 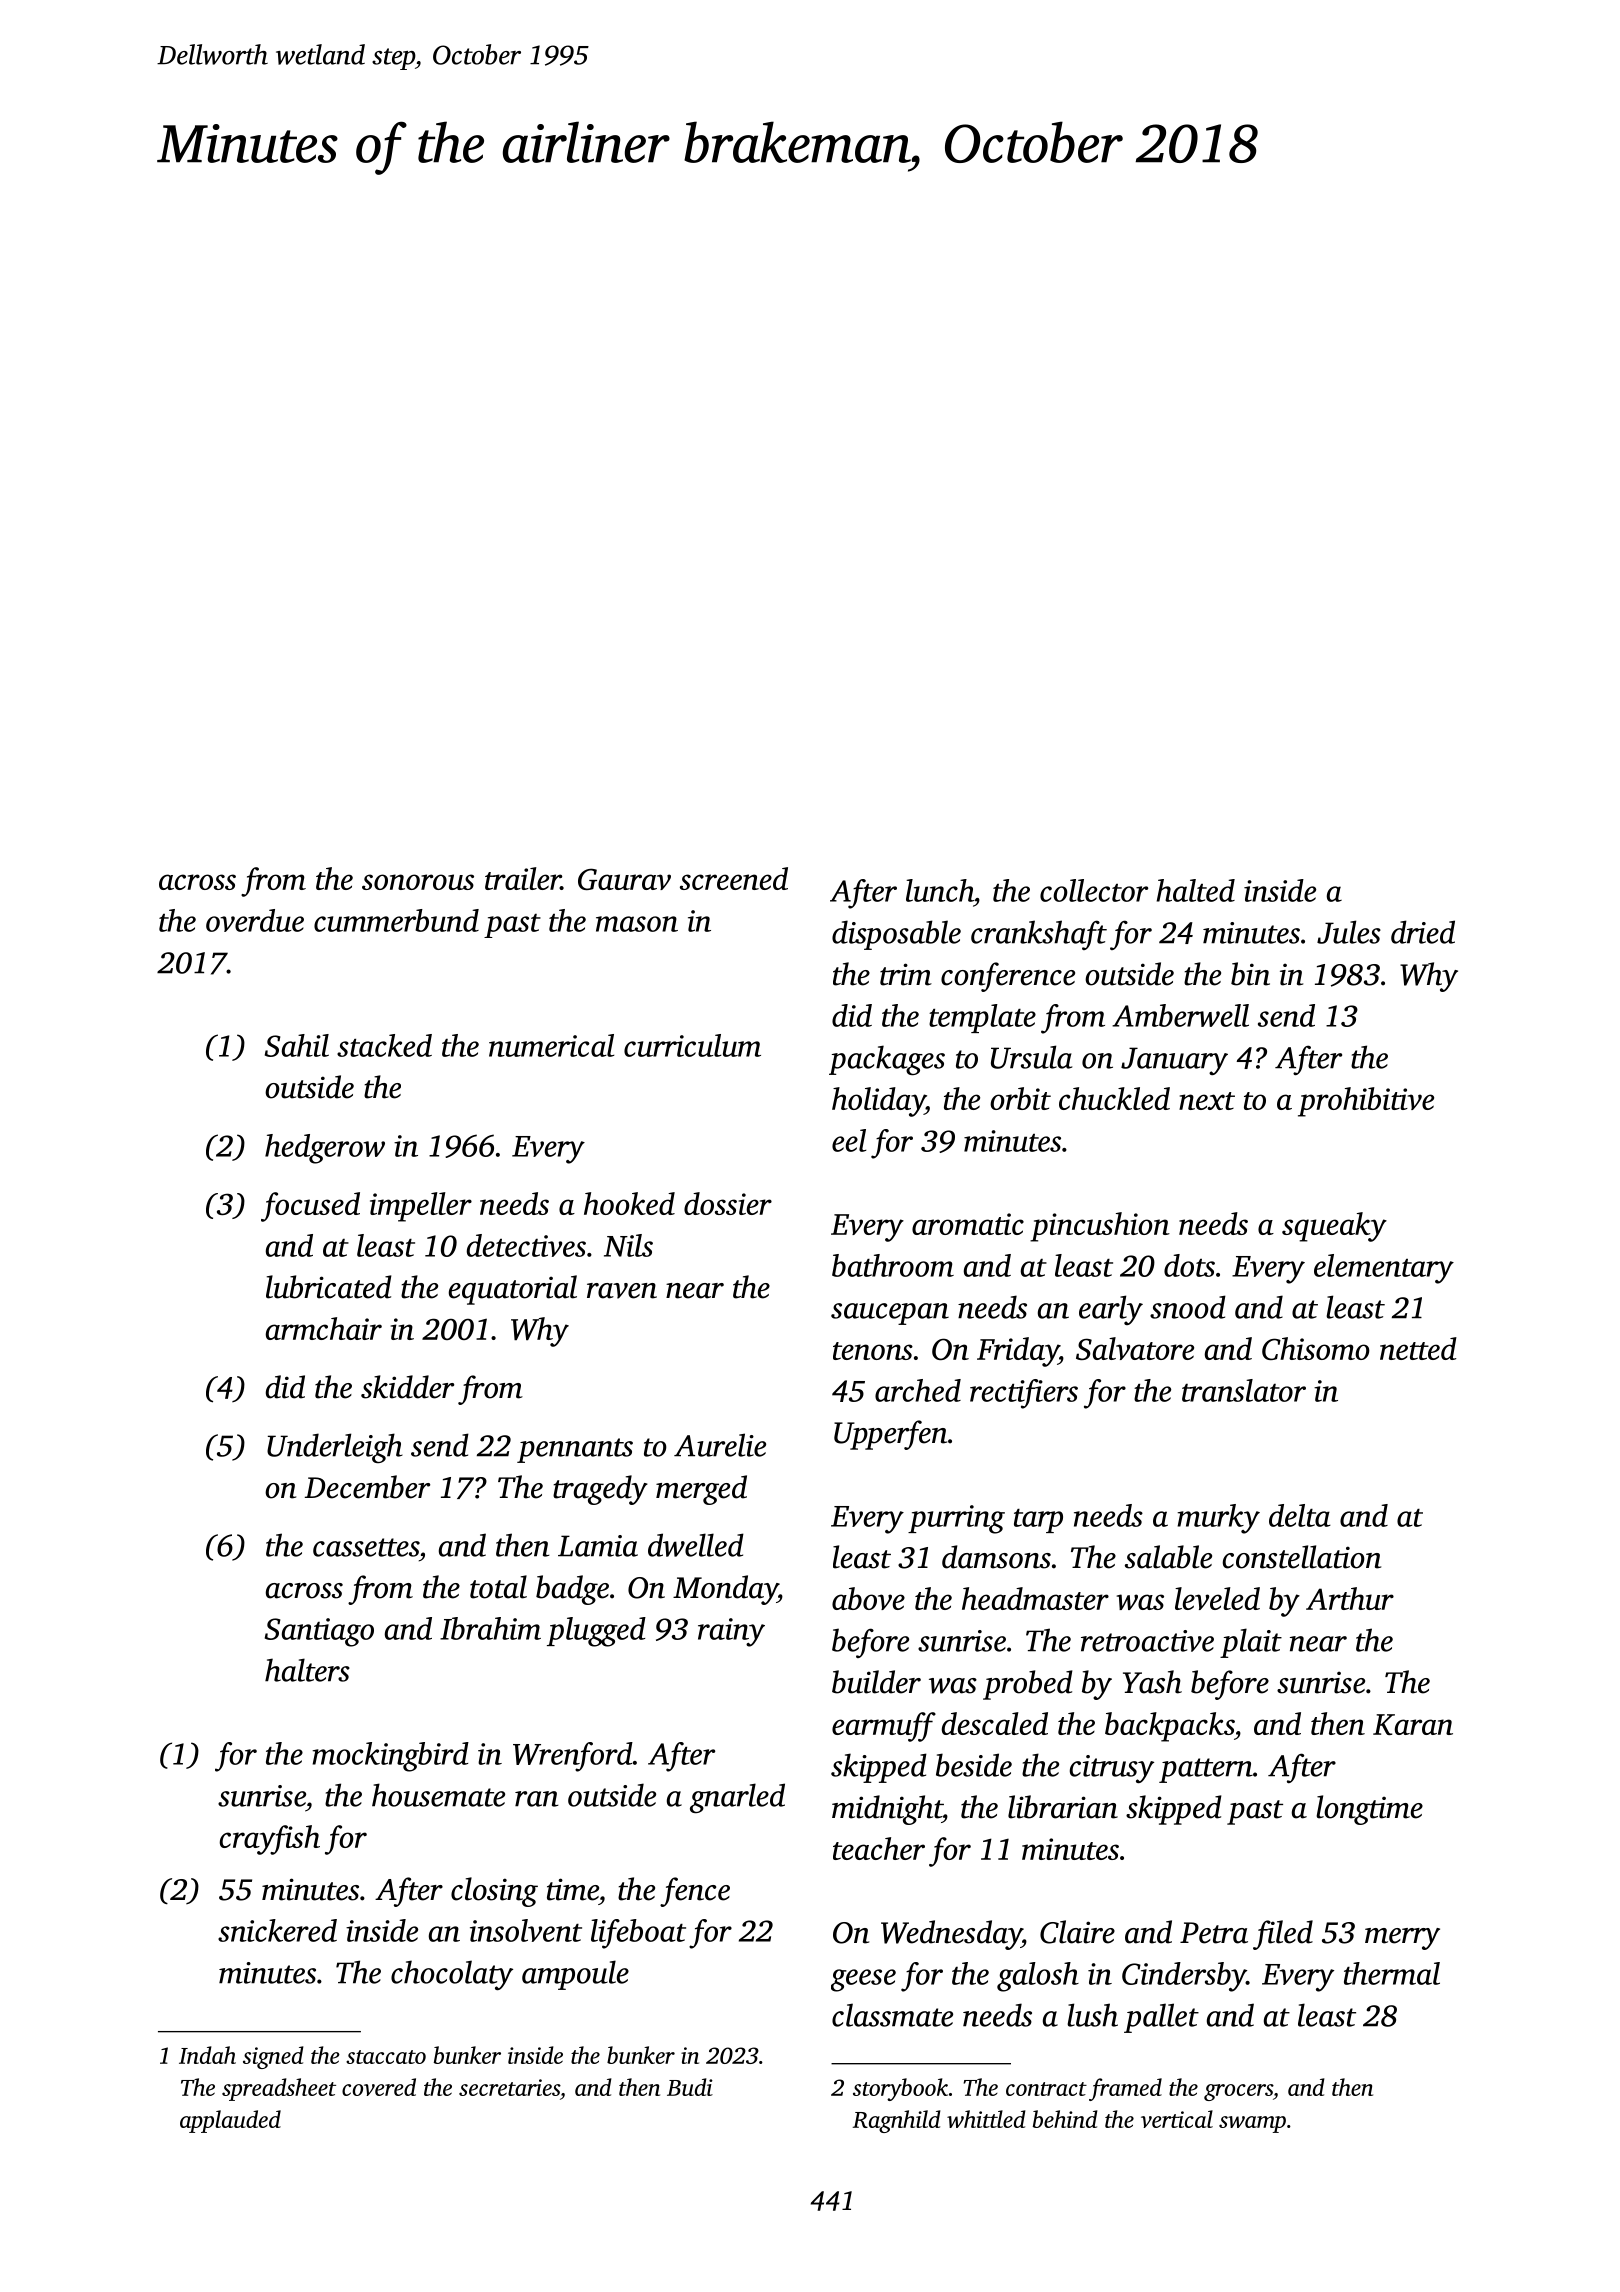 What do you see at coordinates (575, 1975) in the document?
I see `ampoule` at bounding box center [575, 1975].
